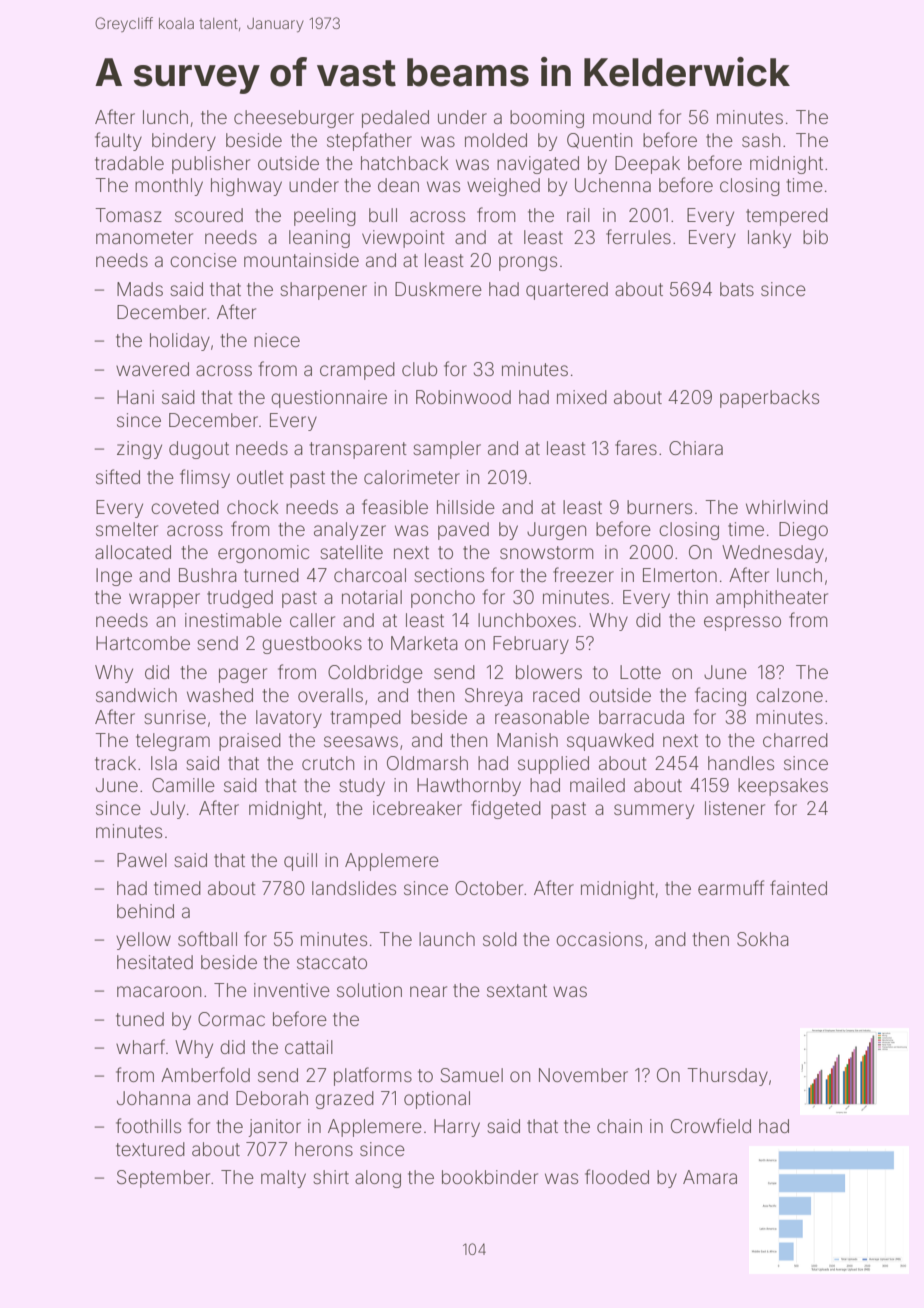 Image resolution: width=924 pixels, height=1308 pixels. I want to click on bindery, so click(184, 142).
